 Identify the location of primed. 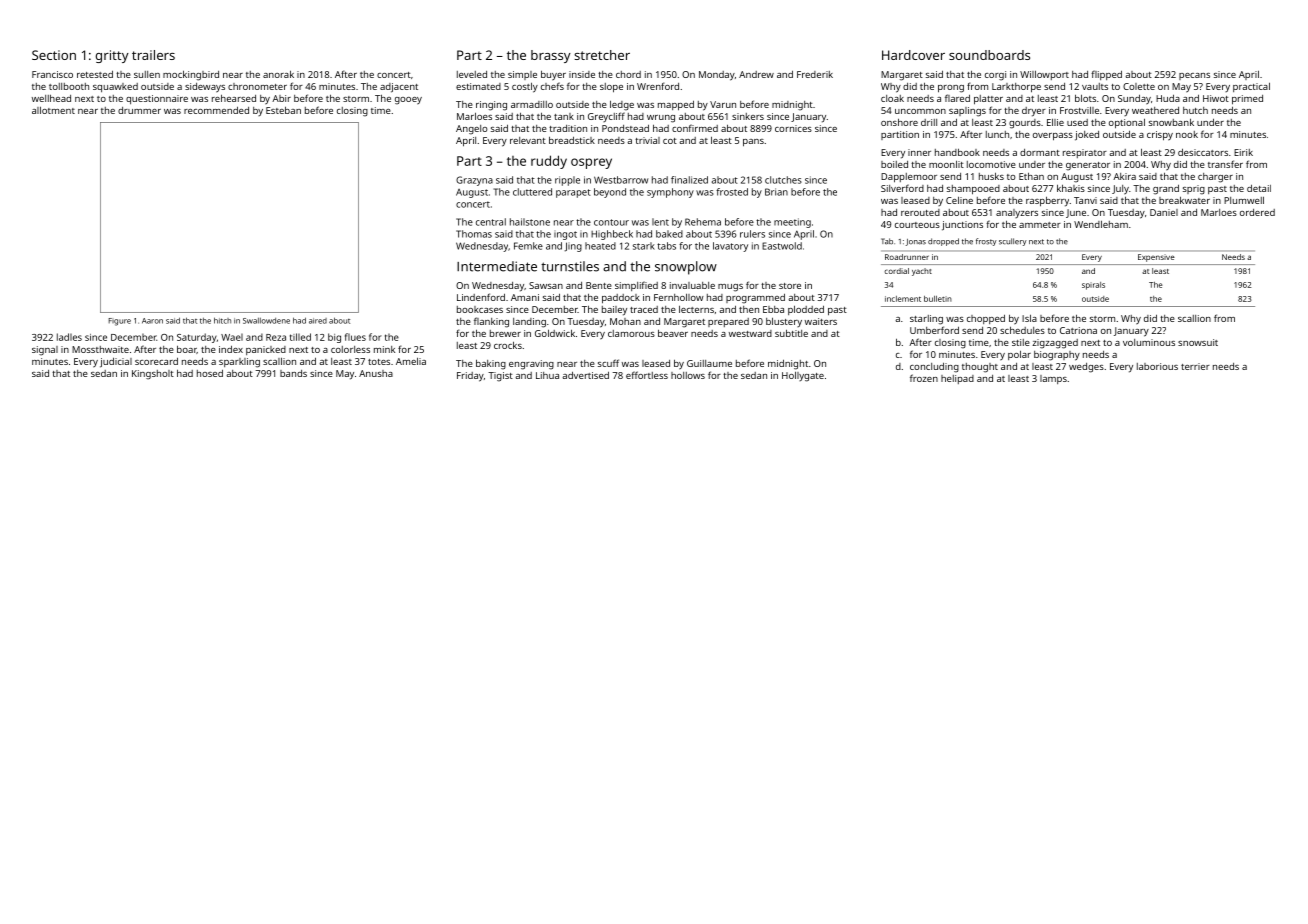
(1247, 100).
